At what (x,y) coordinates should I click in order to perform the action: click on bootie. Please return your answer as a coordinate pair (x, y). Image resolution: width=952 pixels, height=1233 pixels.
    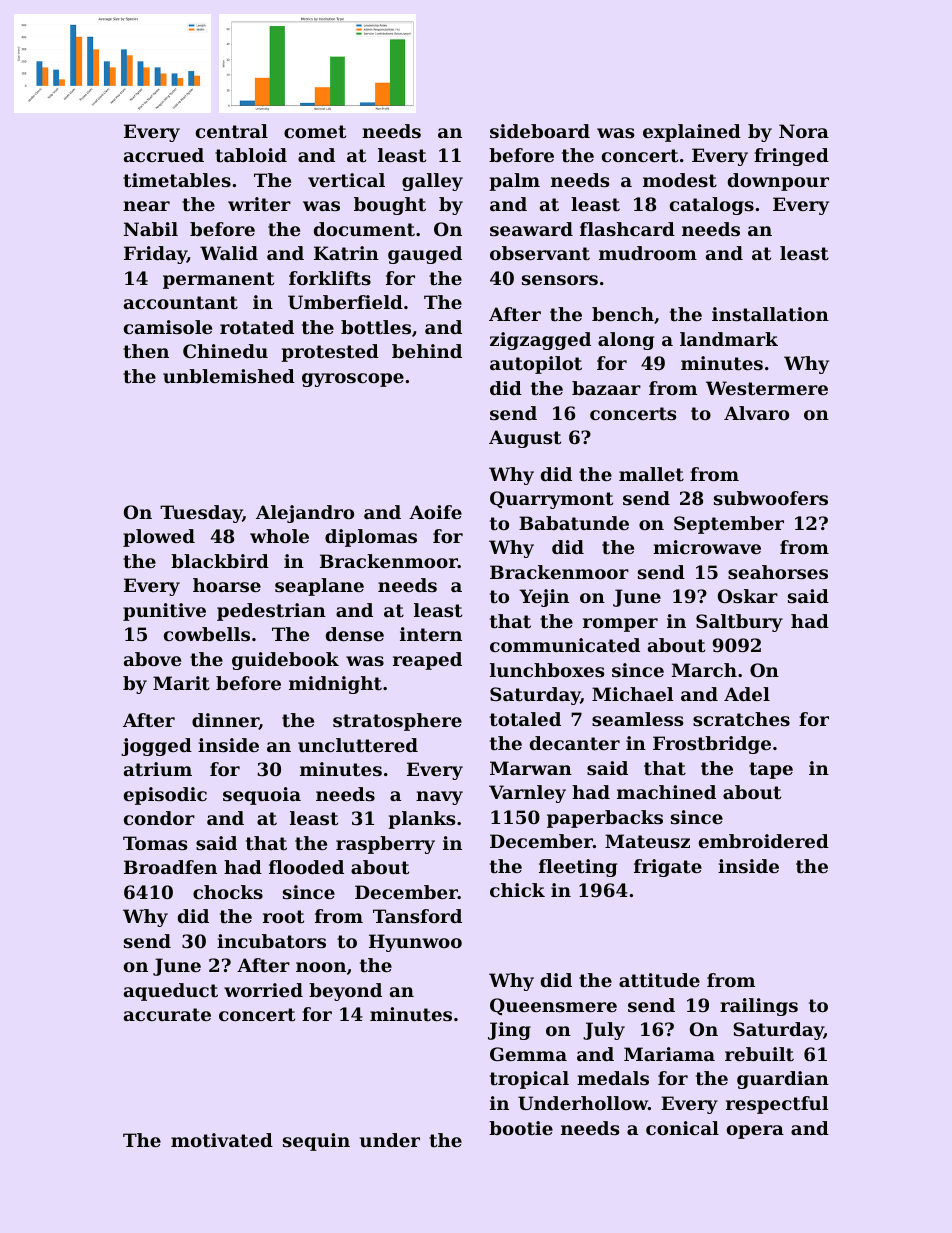
    Looking at the image, I should click on (521, 1128).
